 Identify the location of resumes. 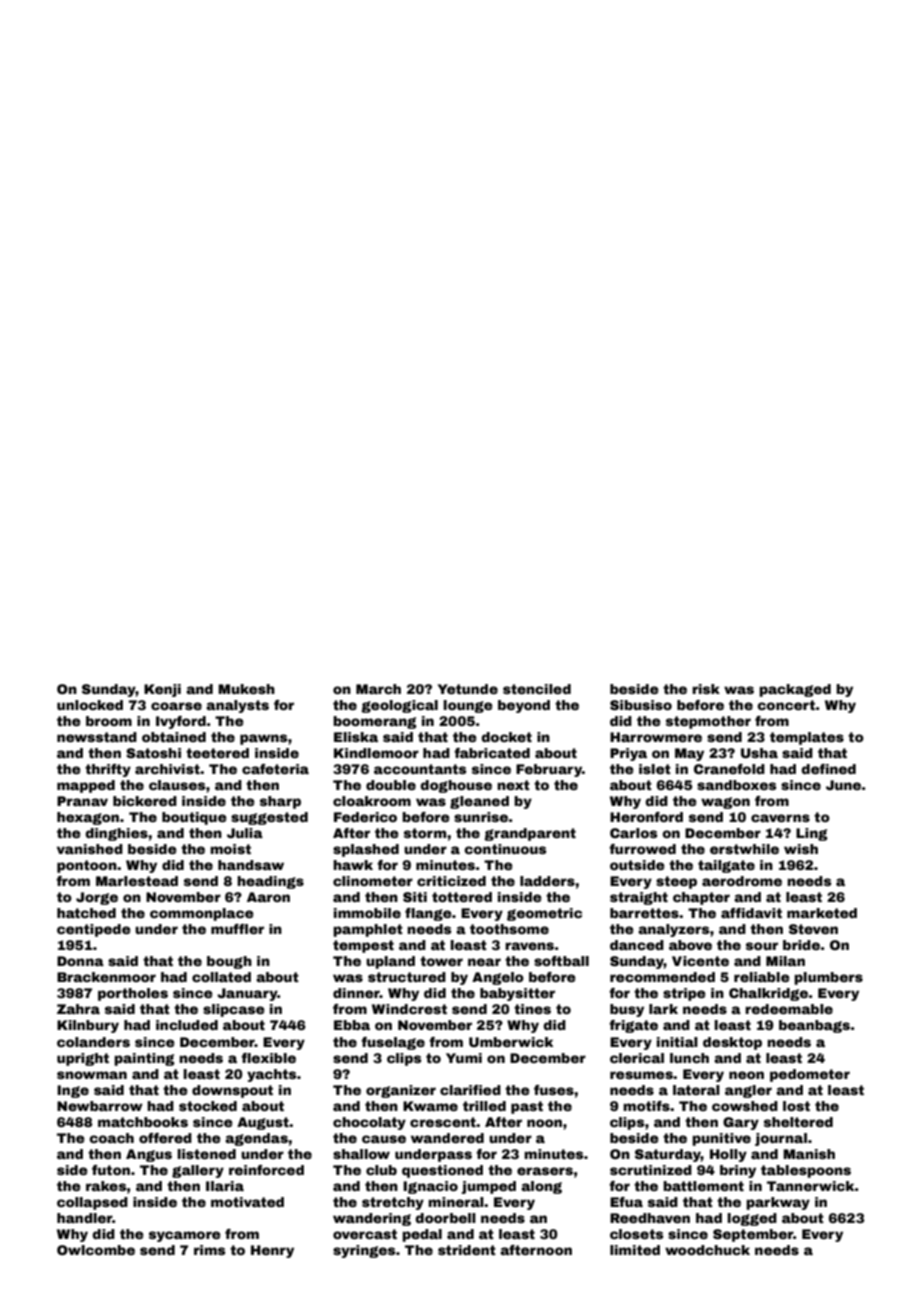
(642, 1075).
